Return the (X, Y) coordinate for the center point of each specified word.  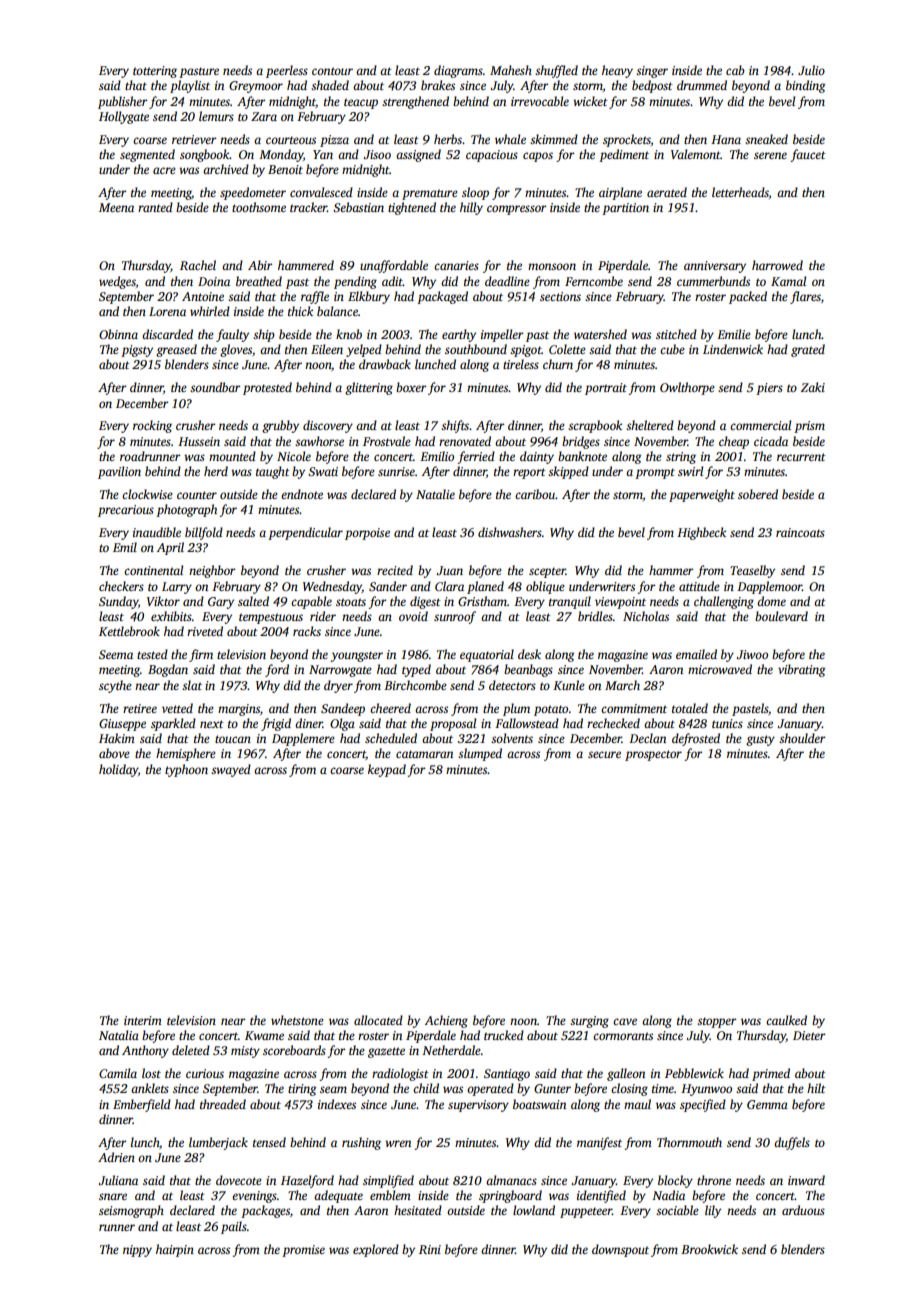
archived (226, 169)
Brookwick (709, 1249)
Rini (430, 1249)
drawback (385, 364)
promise (303, 1251)
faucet (808, 155)
